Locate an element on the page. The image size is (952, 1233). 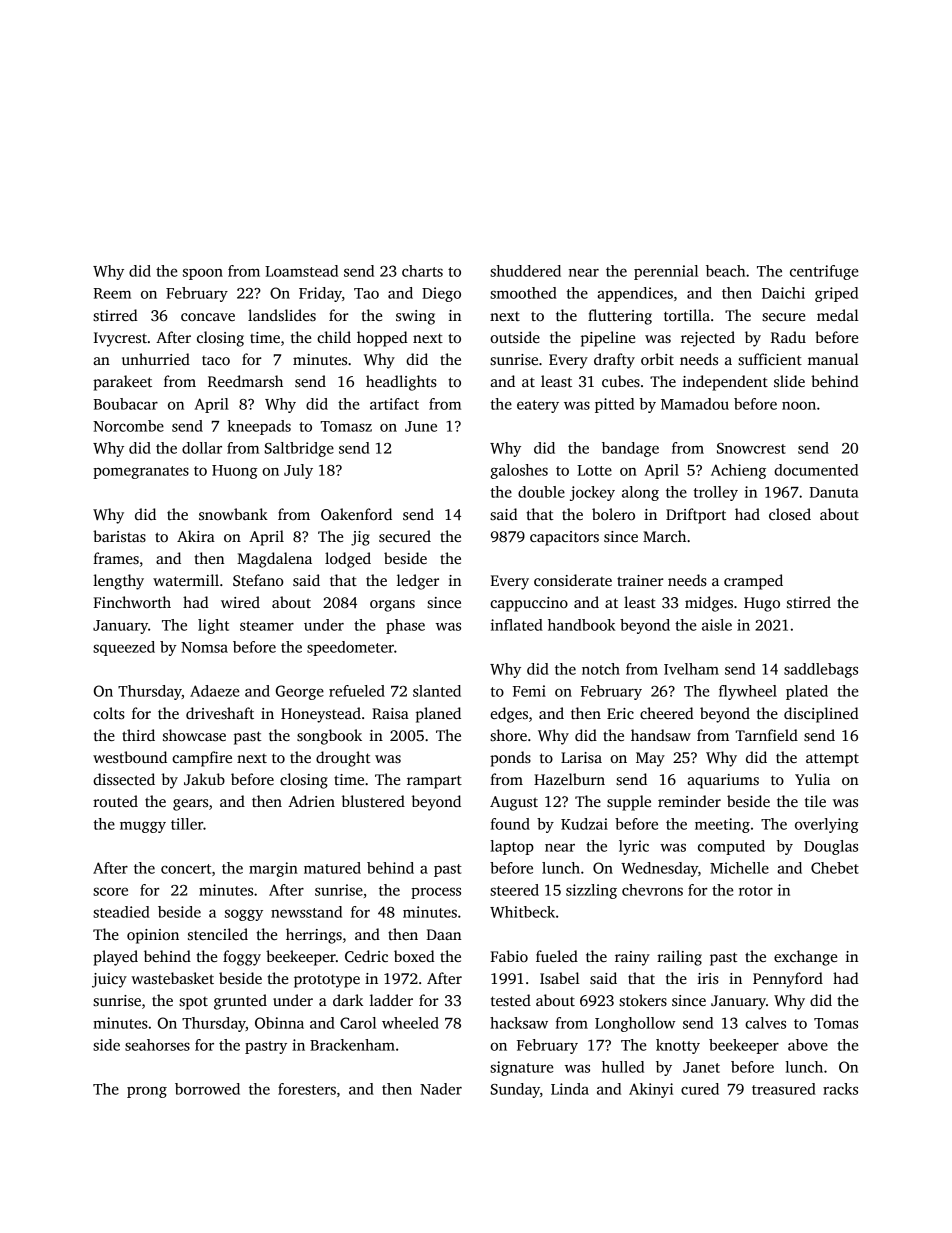
Kudzai is located at coordinates (584, 824).
